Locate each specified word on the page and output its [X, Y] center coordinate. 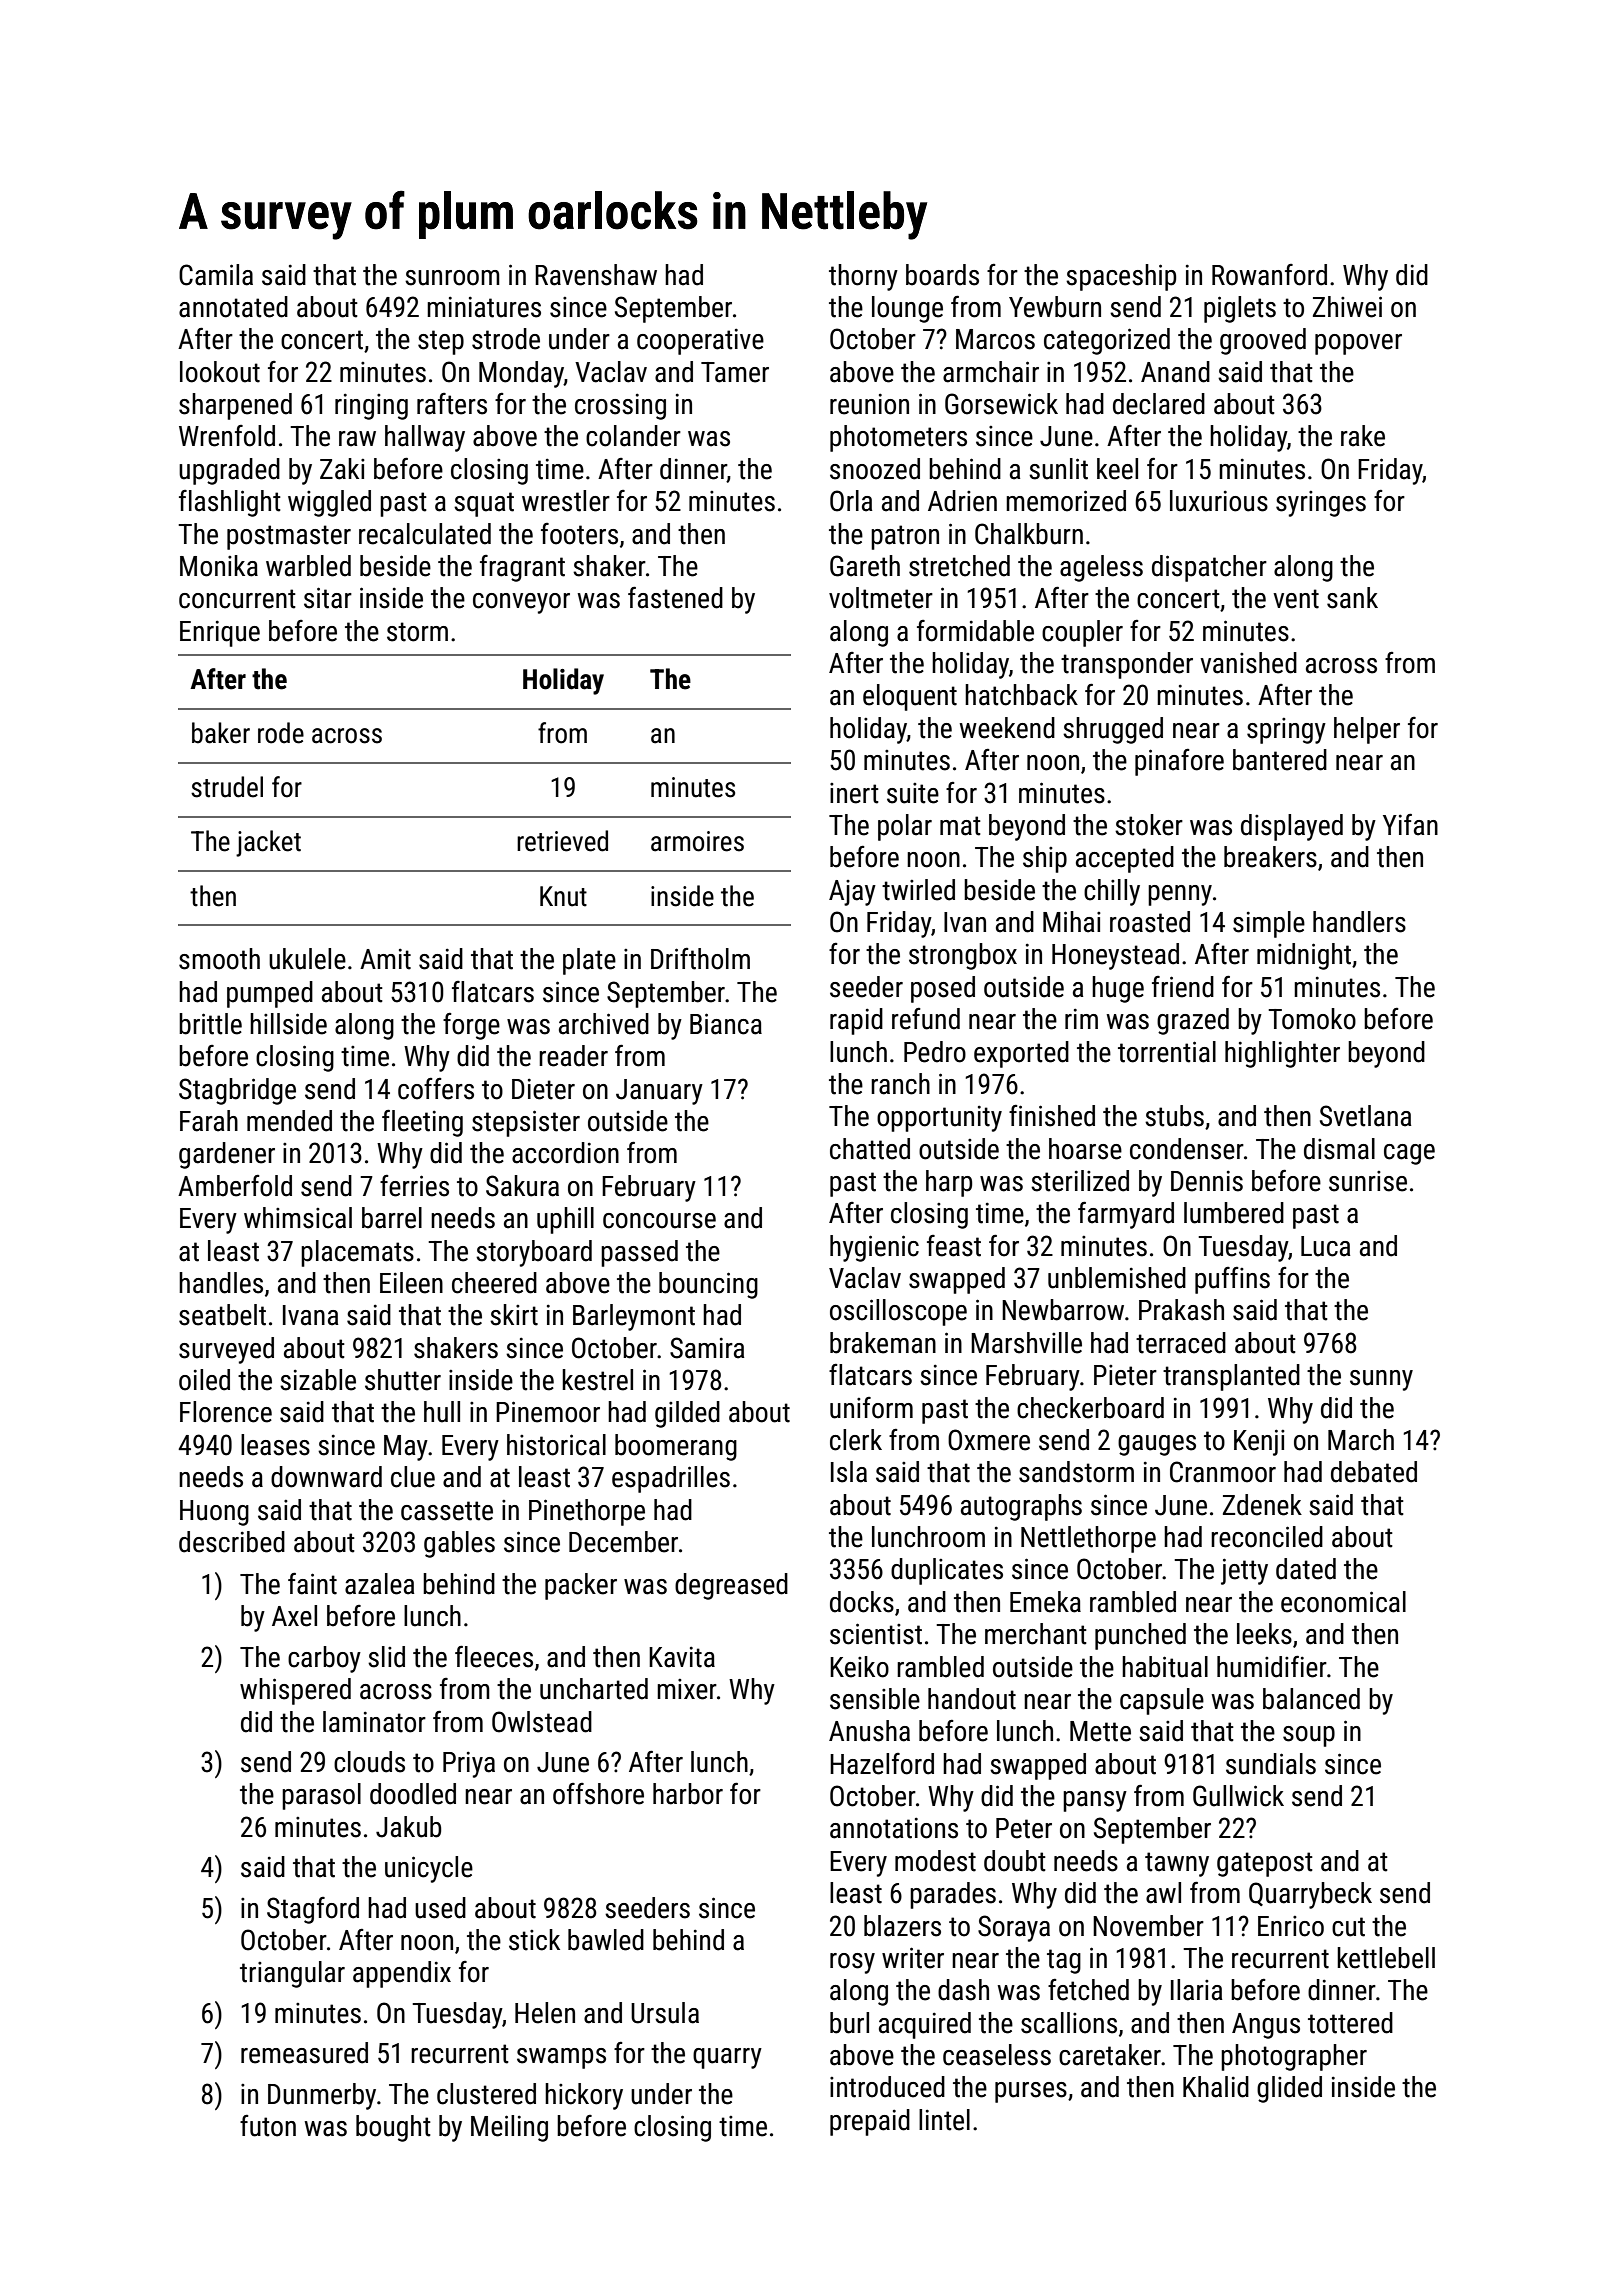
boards [942, 275]
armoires [697, 841]
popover [1358, 344]
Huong [214, 1513]
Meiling [509, 2128]
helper [1367, 730]
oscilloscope [898, 1312]
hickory [584, 2096]
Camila [216, 275]
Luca [1325, 1246]
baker [221, 733]
